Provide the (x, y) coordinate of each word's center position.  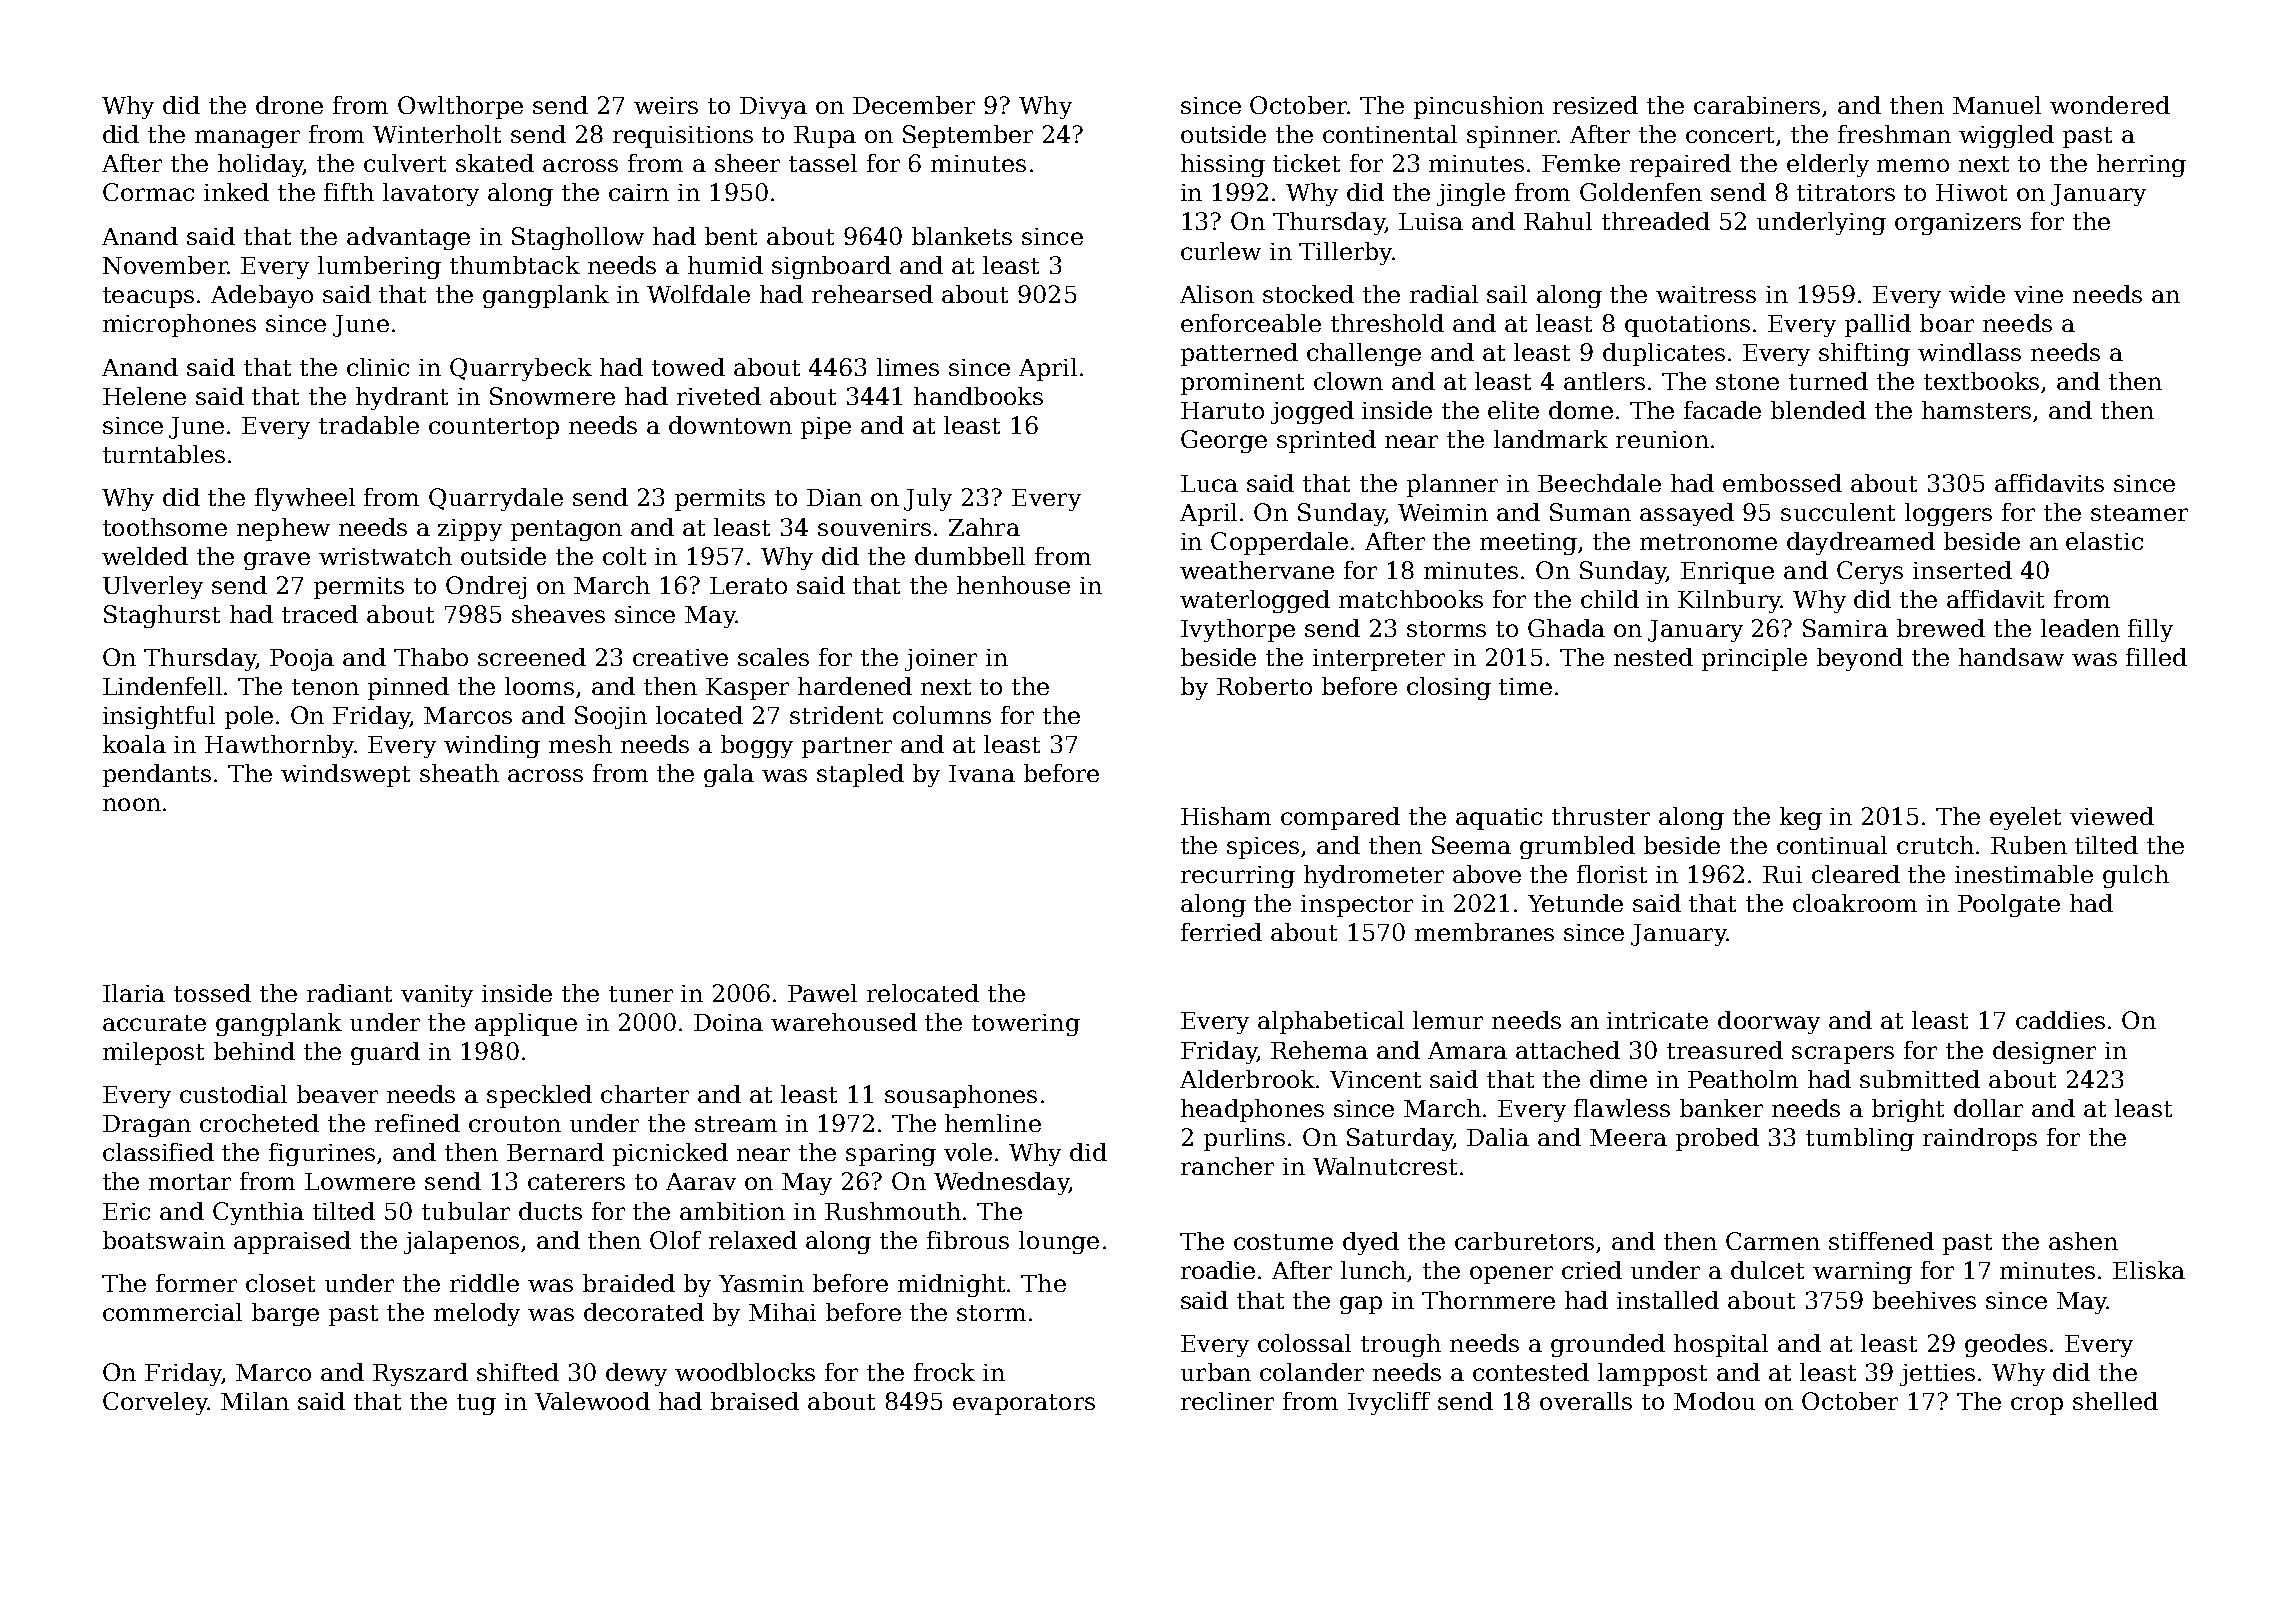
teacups (148, 297)
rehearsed (872, 294)
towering (1026, 1025)
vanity (437, 996)
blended (1818, 410)
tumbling (1860, 1139)
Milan (255, 1401)
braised (755, 1401)
